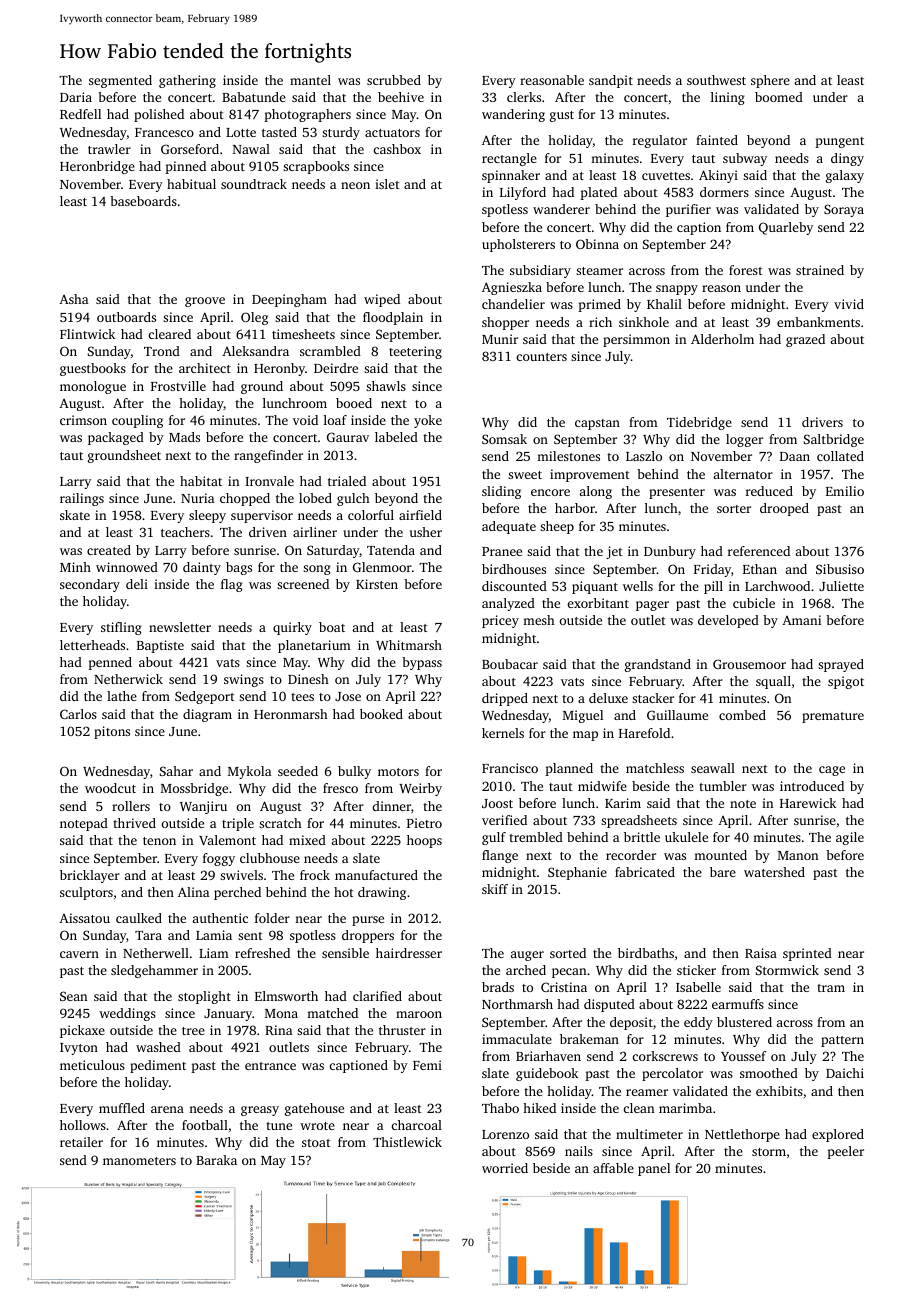 This image has width=924, height=1308. I want to click on scrubbed, so click(394, 80).
